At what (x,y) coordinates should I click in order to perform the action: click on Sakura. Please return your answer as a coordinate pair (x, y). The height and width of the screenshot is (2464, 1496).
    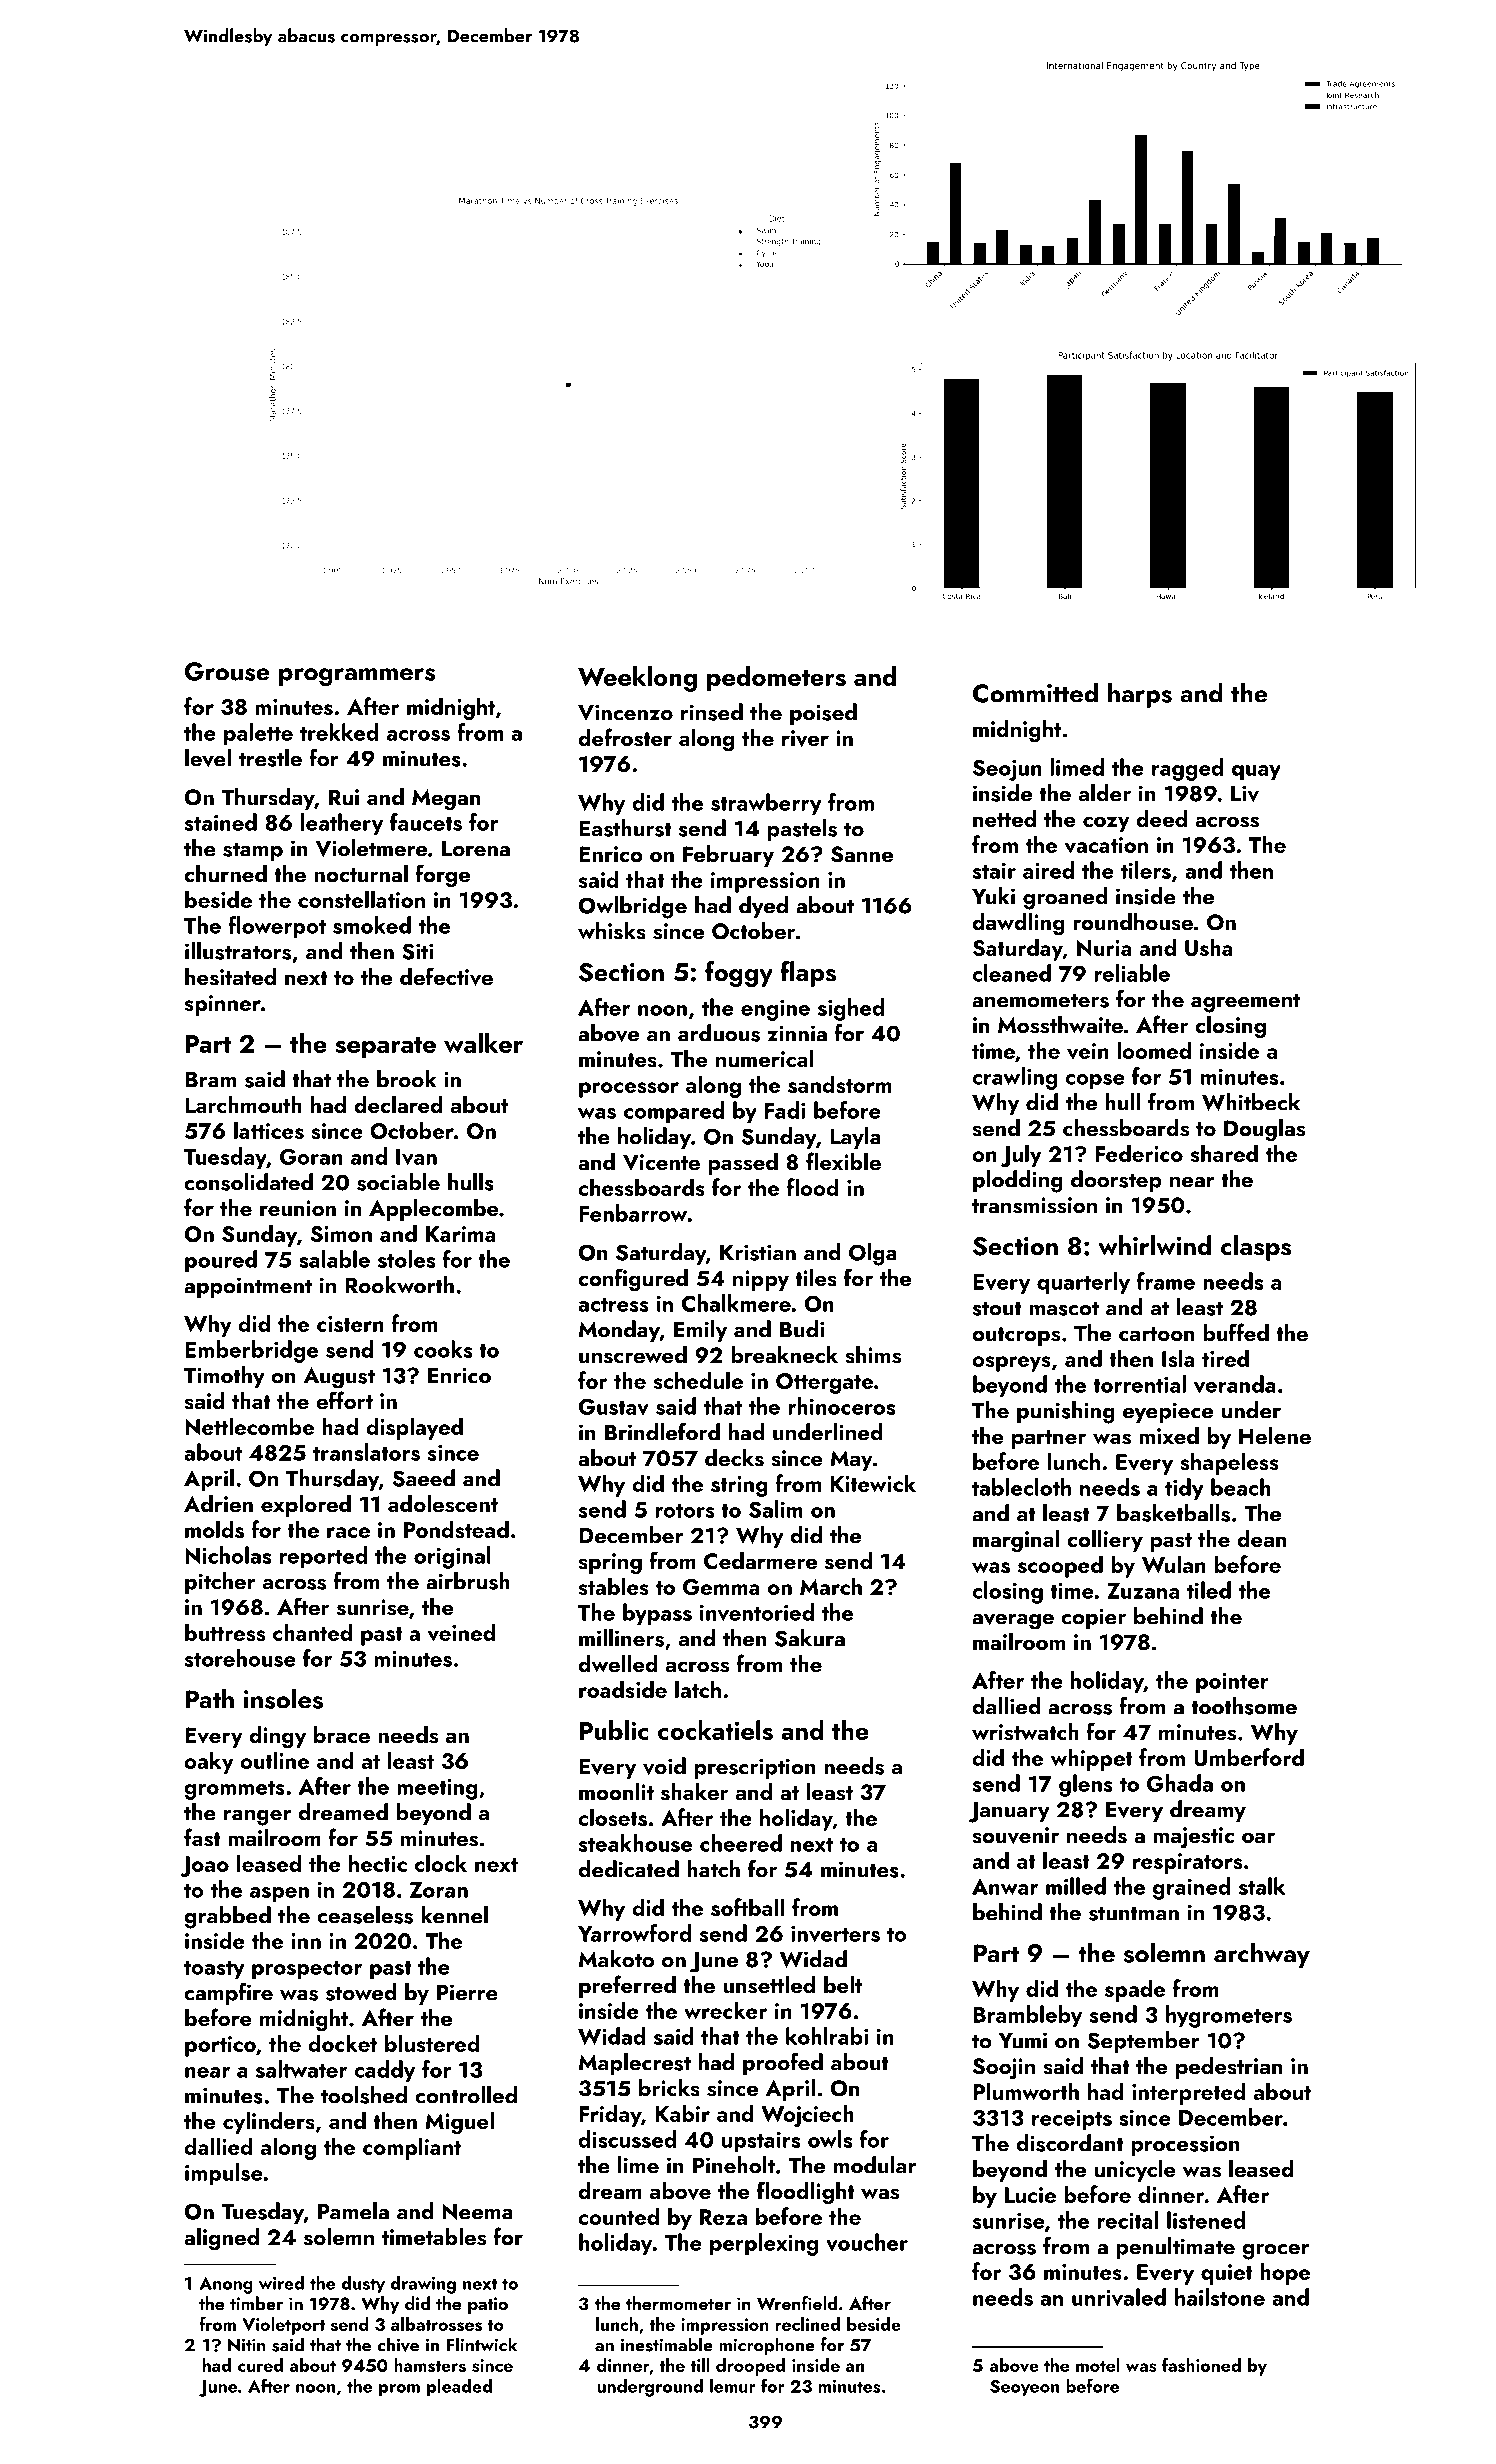
    Looking at the image, I should click on (810, 1638).
